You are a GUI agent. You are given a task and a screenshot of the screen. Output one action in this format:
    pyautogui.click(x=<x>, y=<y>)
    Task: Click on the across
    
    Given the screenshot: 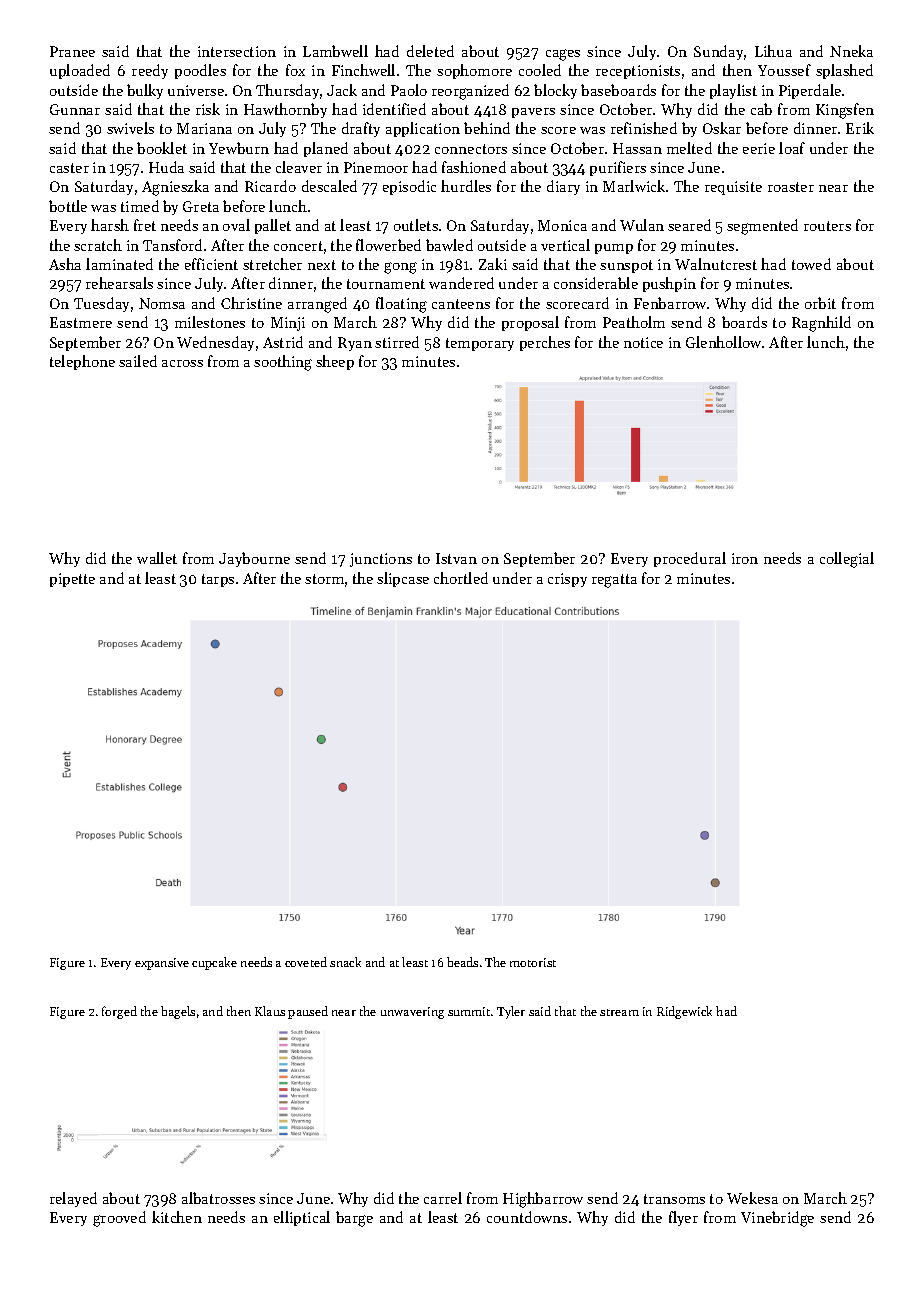 What is the action you would take?
    pyautogui.click(x=182, y=363)
